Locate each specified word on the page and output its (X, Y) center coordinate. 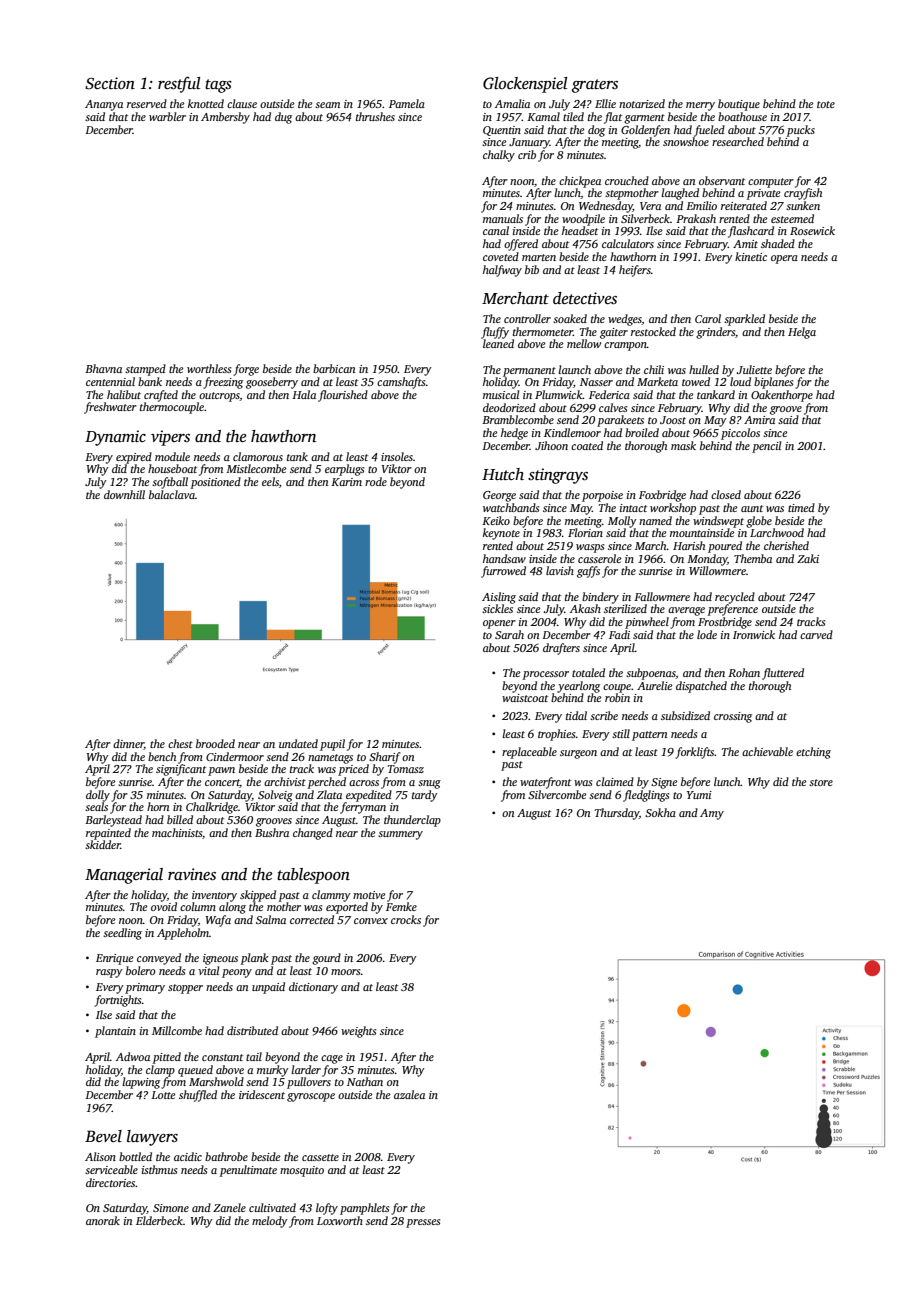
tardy (425, 796)
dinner (128, 744)
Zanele (229, 1207)
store (821, 782)
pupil (332, 745)
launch (574, 369)
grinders (715, 333)
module (172, 456)
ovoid (164, 906)
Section (110, 83)
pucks (801, 131)
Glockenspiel (525, 85)
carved (816, 634)
